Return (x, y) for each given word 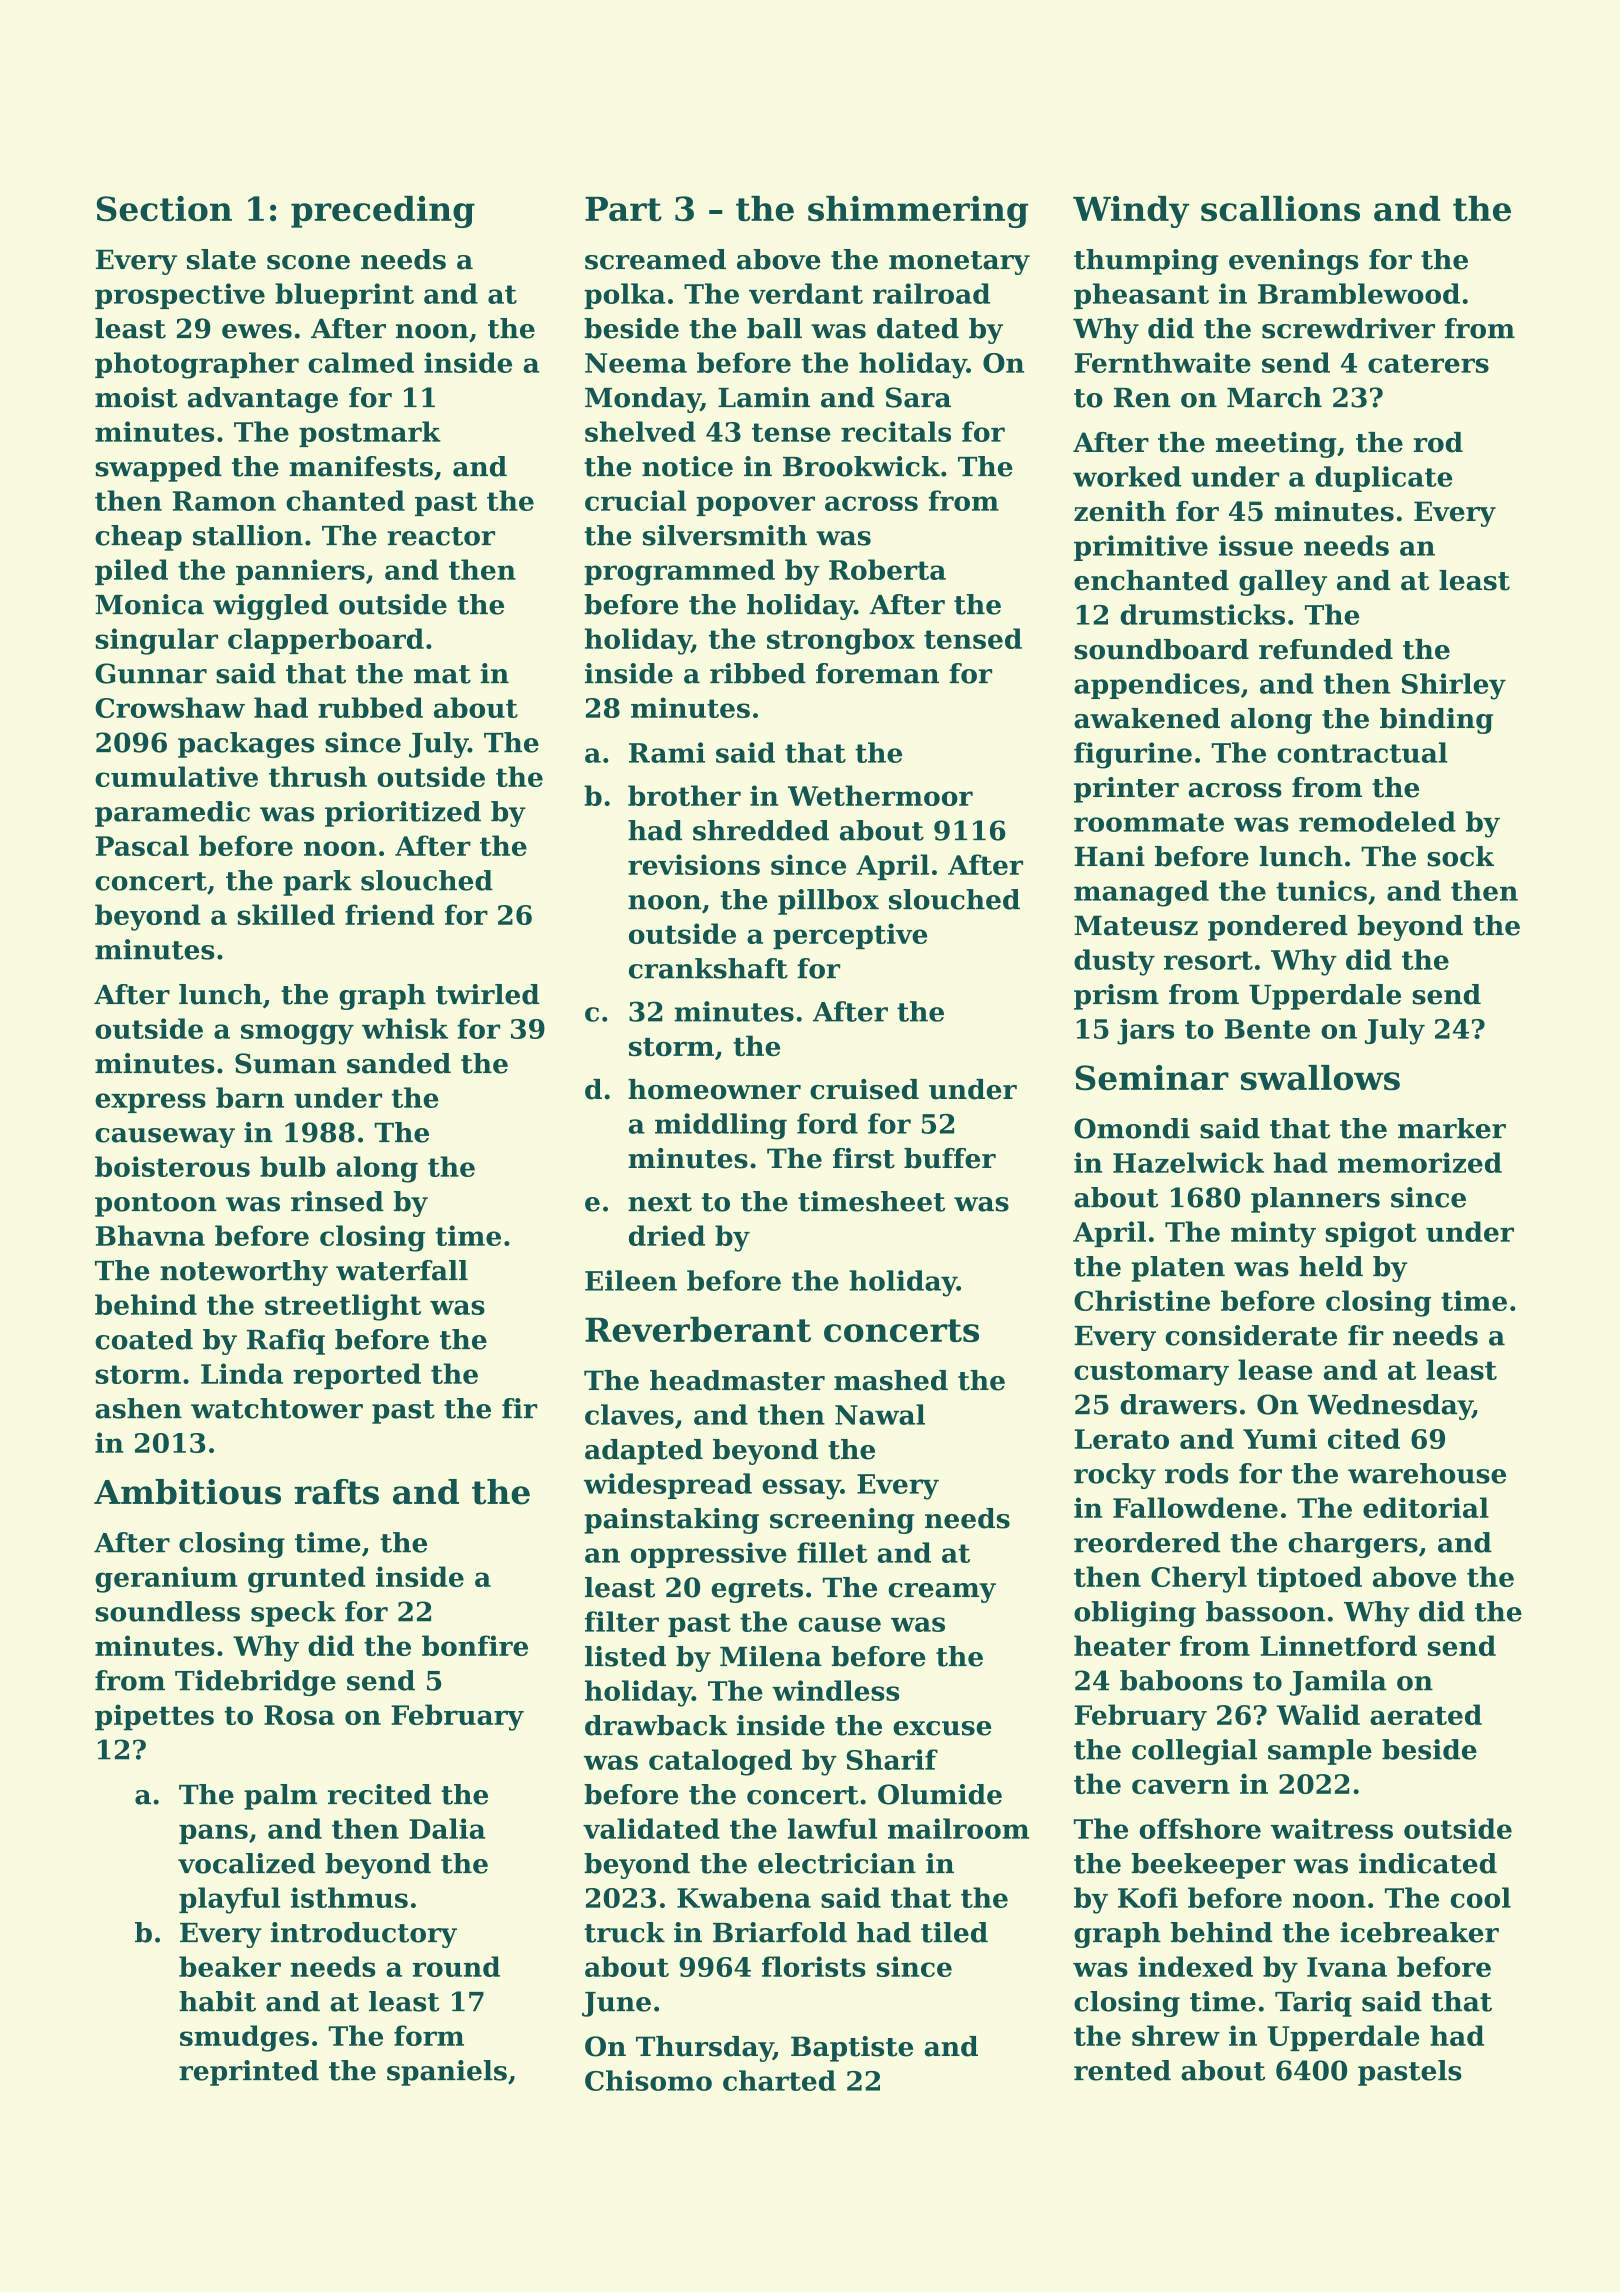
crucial (635, 500)
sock (1460, 856)
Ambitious (187, 1492)
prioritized (403, 814)
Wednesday (1389, 1407)
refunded (1326, 649)
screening (842, 1521)
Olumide (940, 1794)
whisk (405, 1028)
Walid (1318, 1714)
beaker (230, 1966)
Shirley (1454, 686)
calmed (361, 362)
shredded (761, 830)
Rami (667, 752)
